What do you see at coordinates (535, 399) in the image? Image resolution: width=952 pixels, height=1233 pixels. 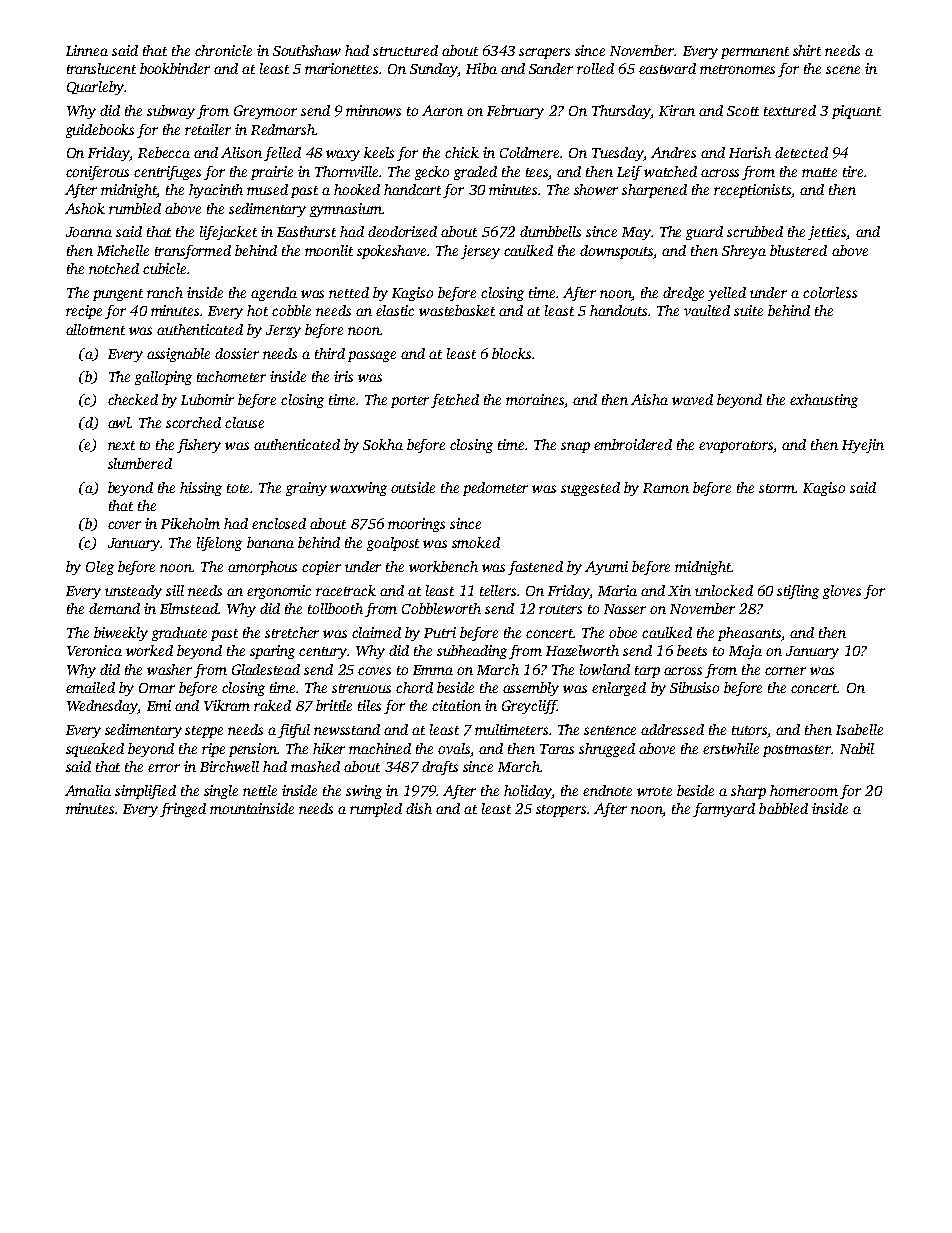 I see `moraines` at bounding box center [535, 399].
